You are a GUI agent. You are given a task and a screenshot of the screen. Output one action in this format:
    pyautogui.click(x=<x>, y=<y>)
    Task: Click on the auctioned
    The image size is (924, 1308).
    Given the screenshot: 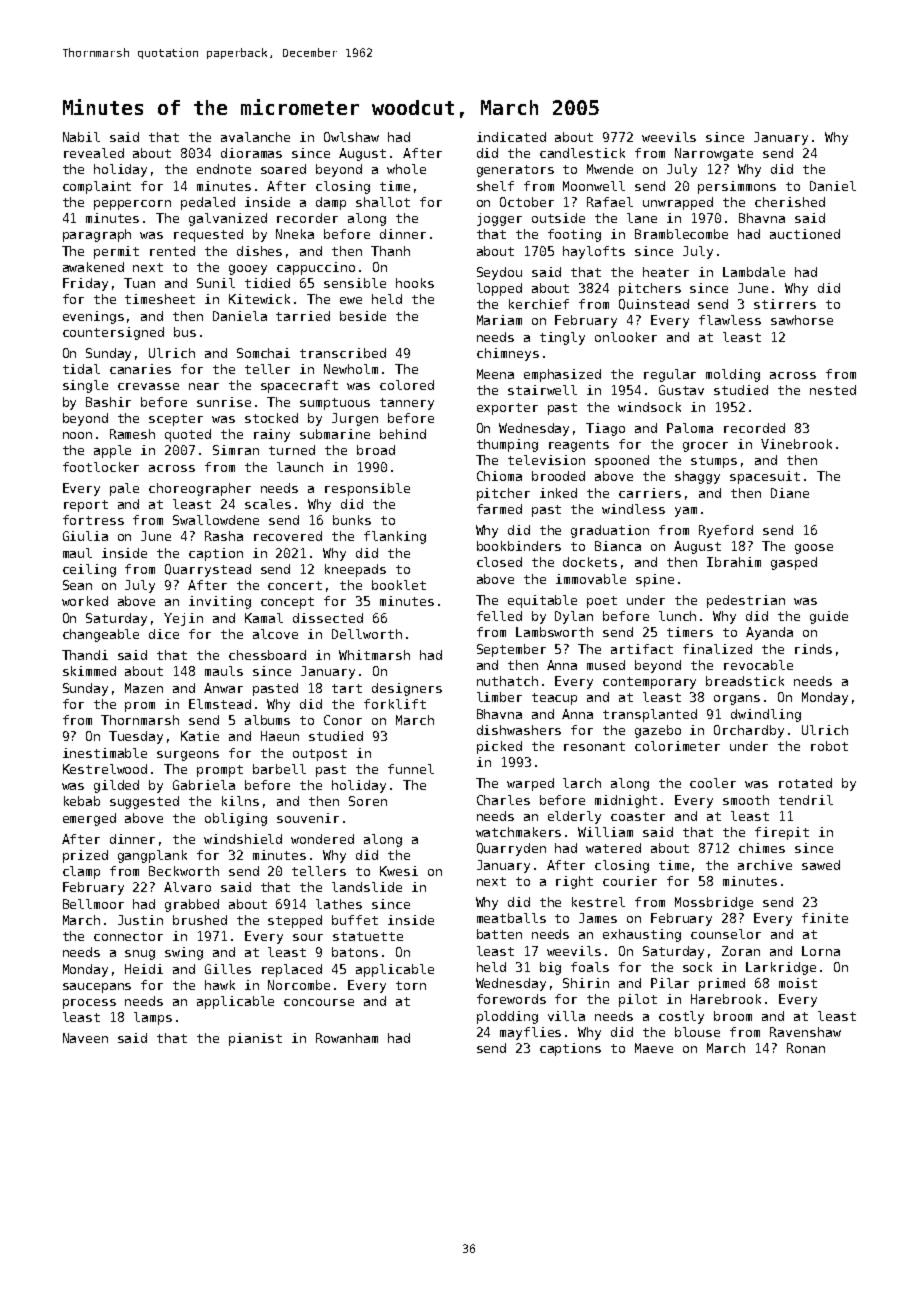 What is the action you would take?
    pyautogui.click(x=805, y=234)
